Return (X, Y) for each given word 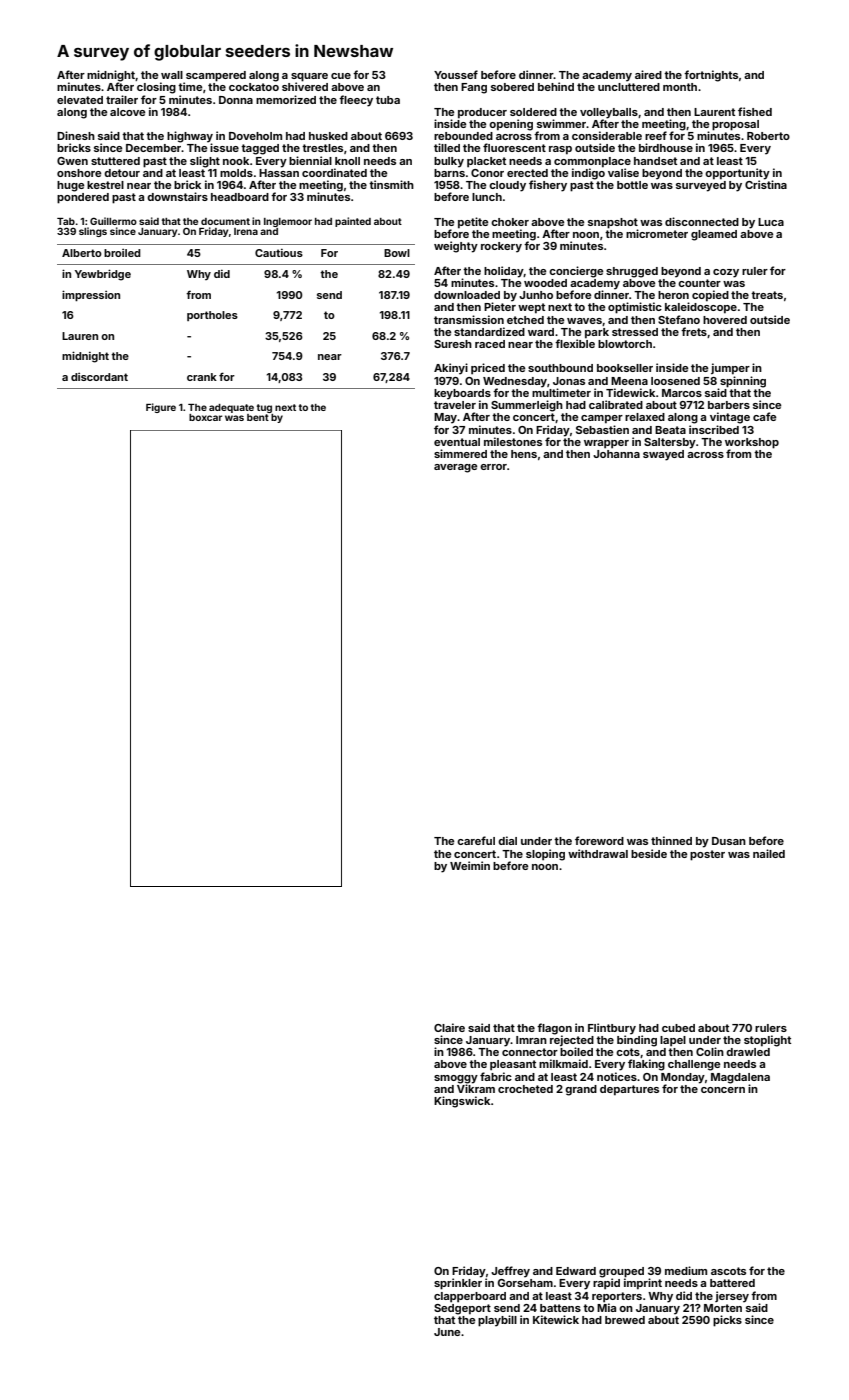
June (447, 1332)
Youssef (456, 74)
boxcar (205, 417)
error (493, 467)
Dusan (729, 841)
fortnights (711, 76)
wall (172, 75)
